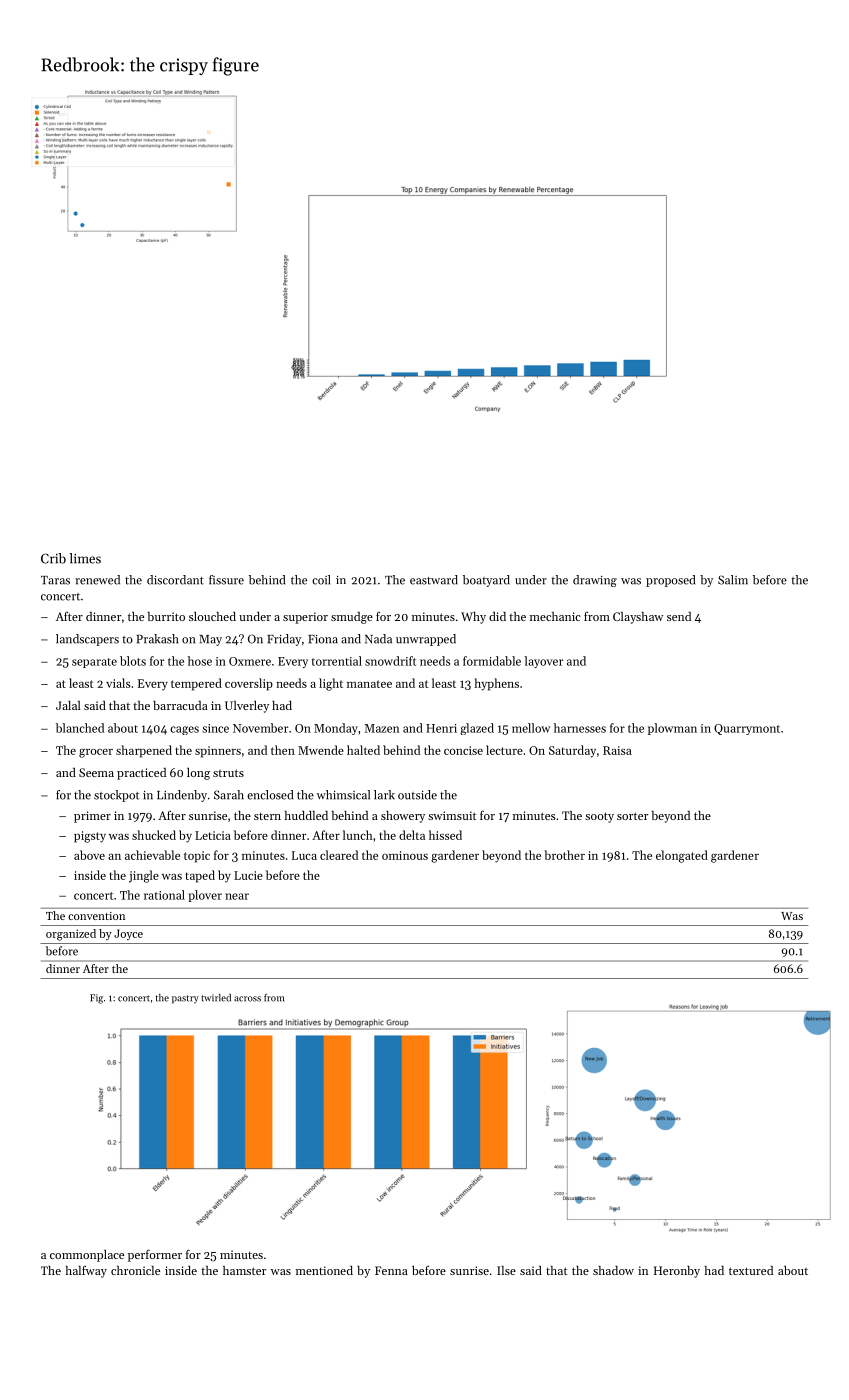 The height and width of the page is (1400, 849). Describe the element at coordinates (53, 558) in the page. I see `Crib` at that location.
